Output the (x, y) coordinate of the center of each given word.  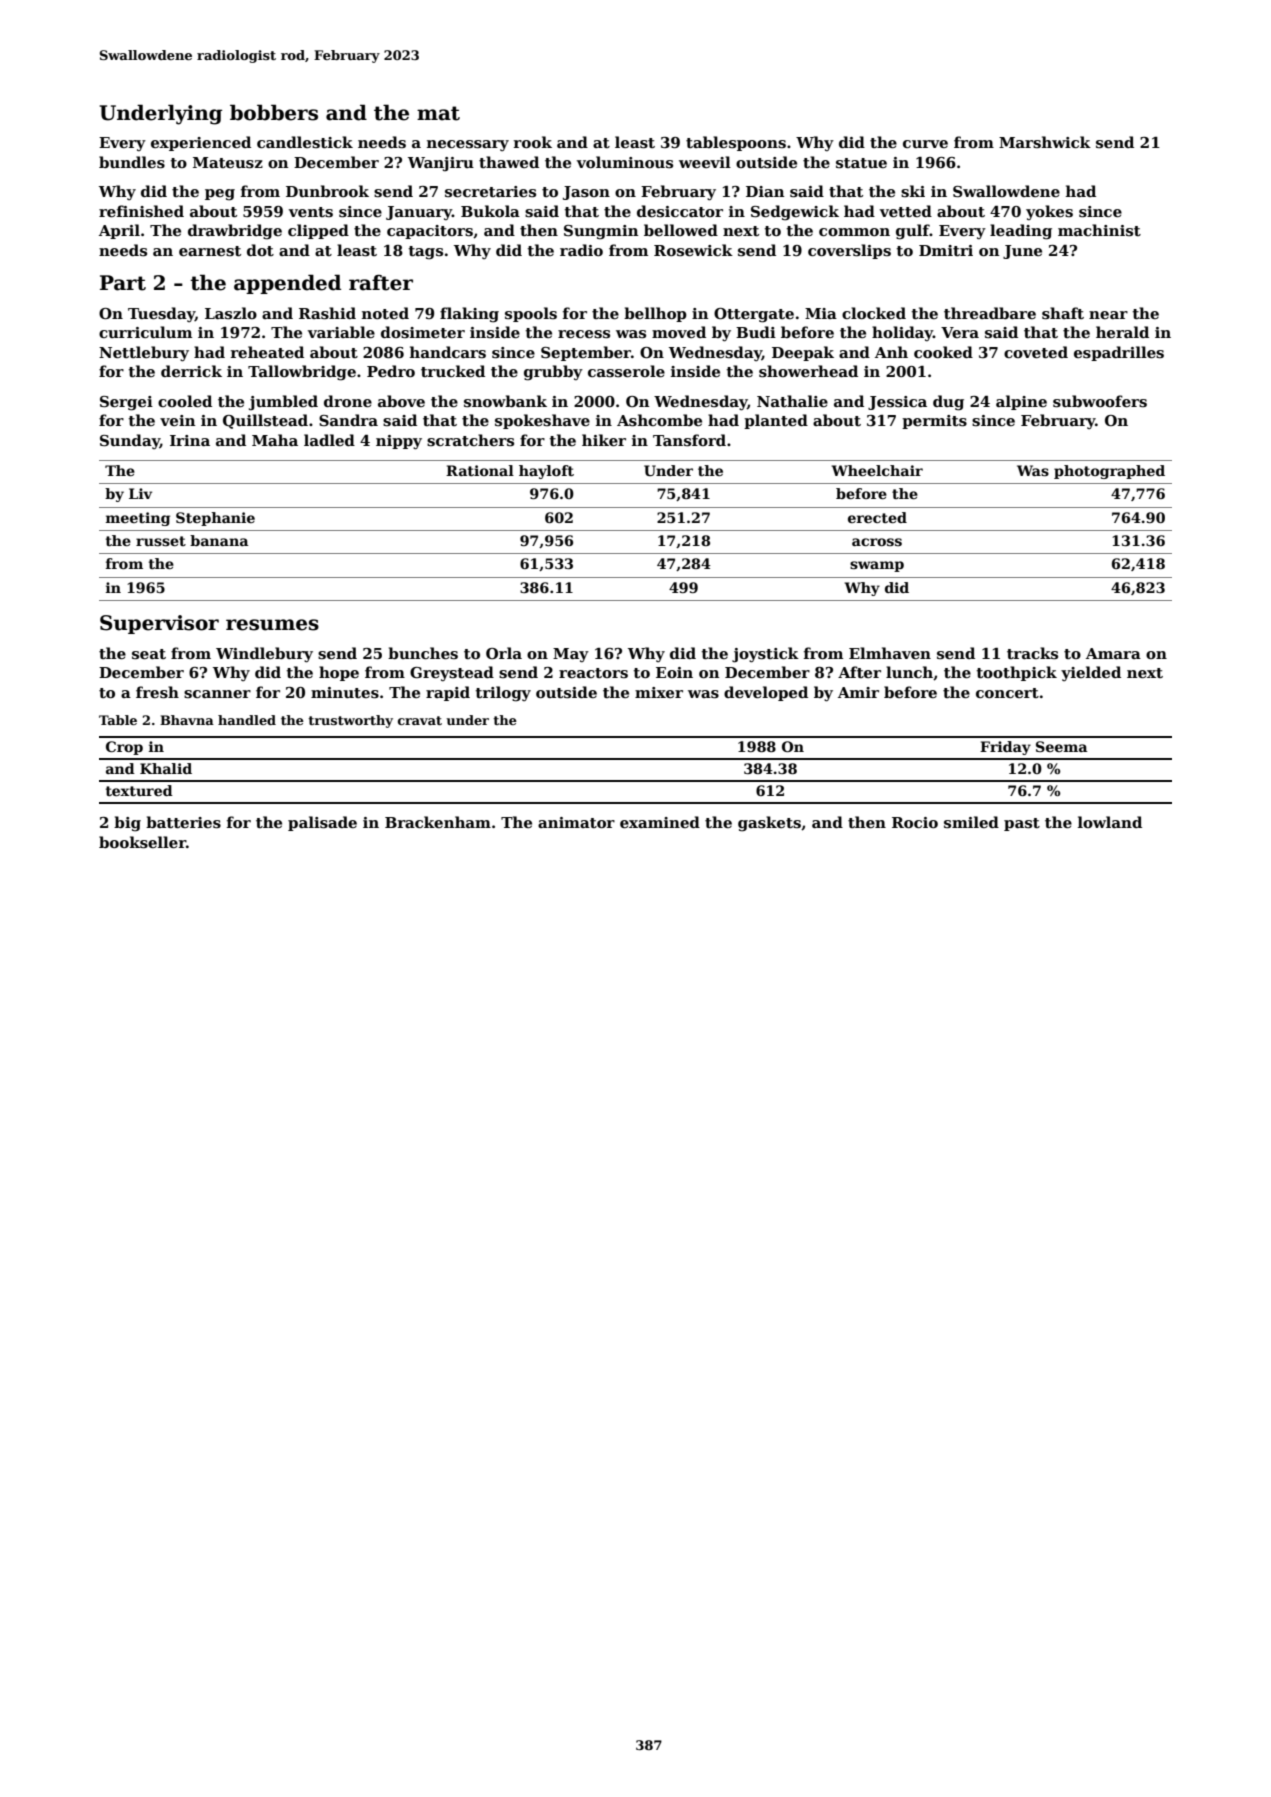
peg (220, 195)
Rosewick (693, 250)
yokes (1049, 212)
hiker (604, 440)
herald (1122, 332)
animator (576, 822)
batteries (183, 822)
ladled (329, 440)
